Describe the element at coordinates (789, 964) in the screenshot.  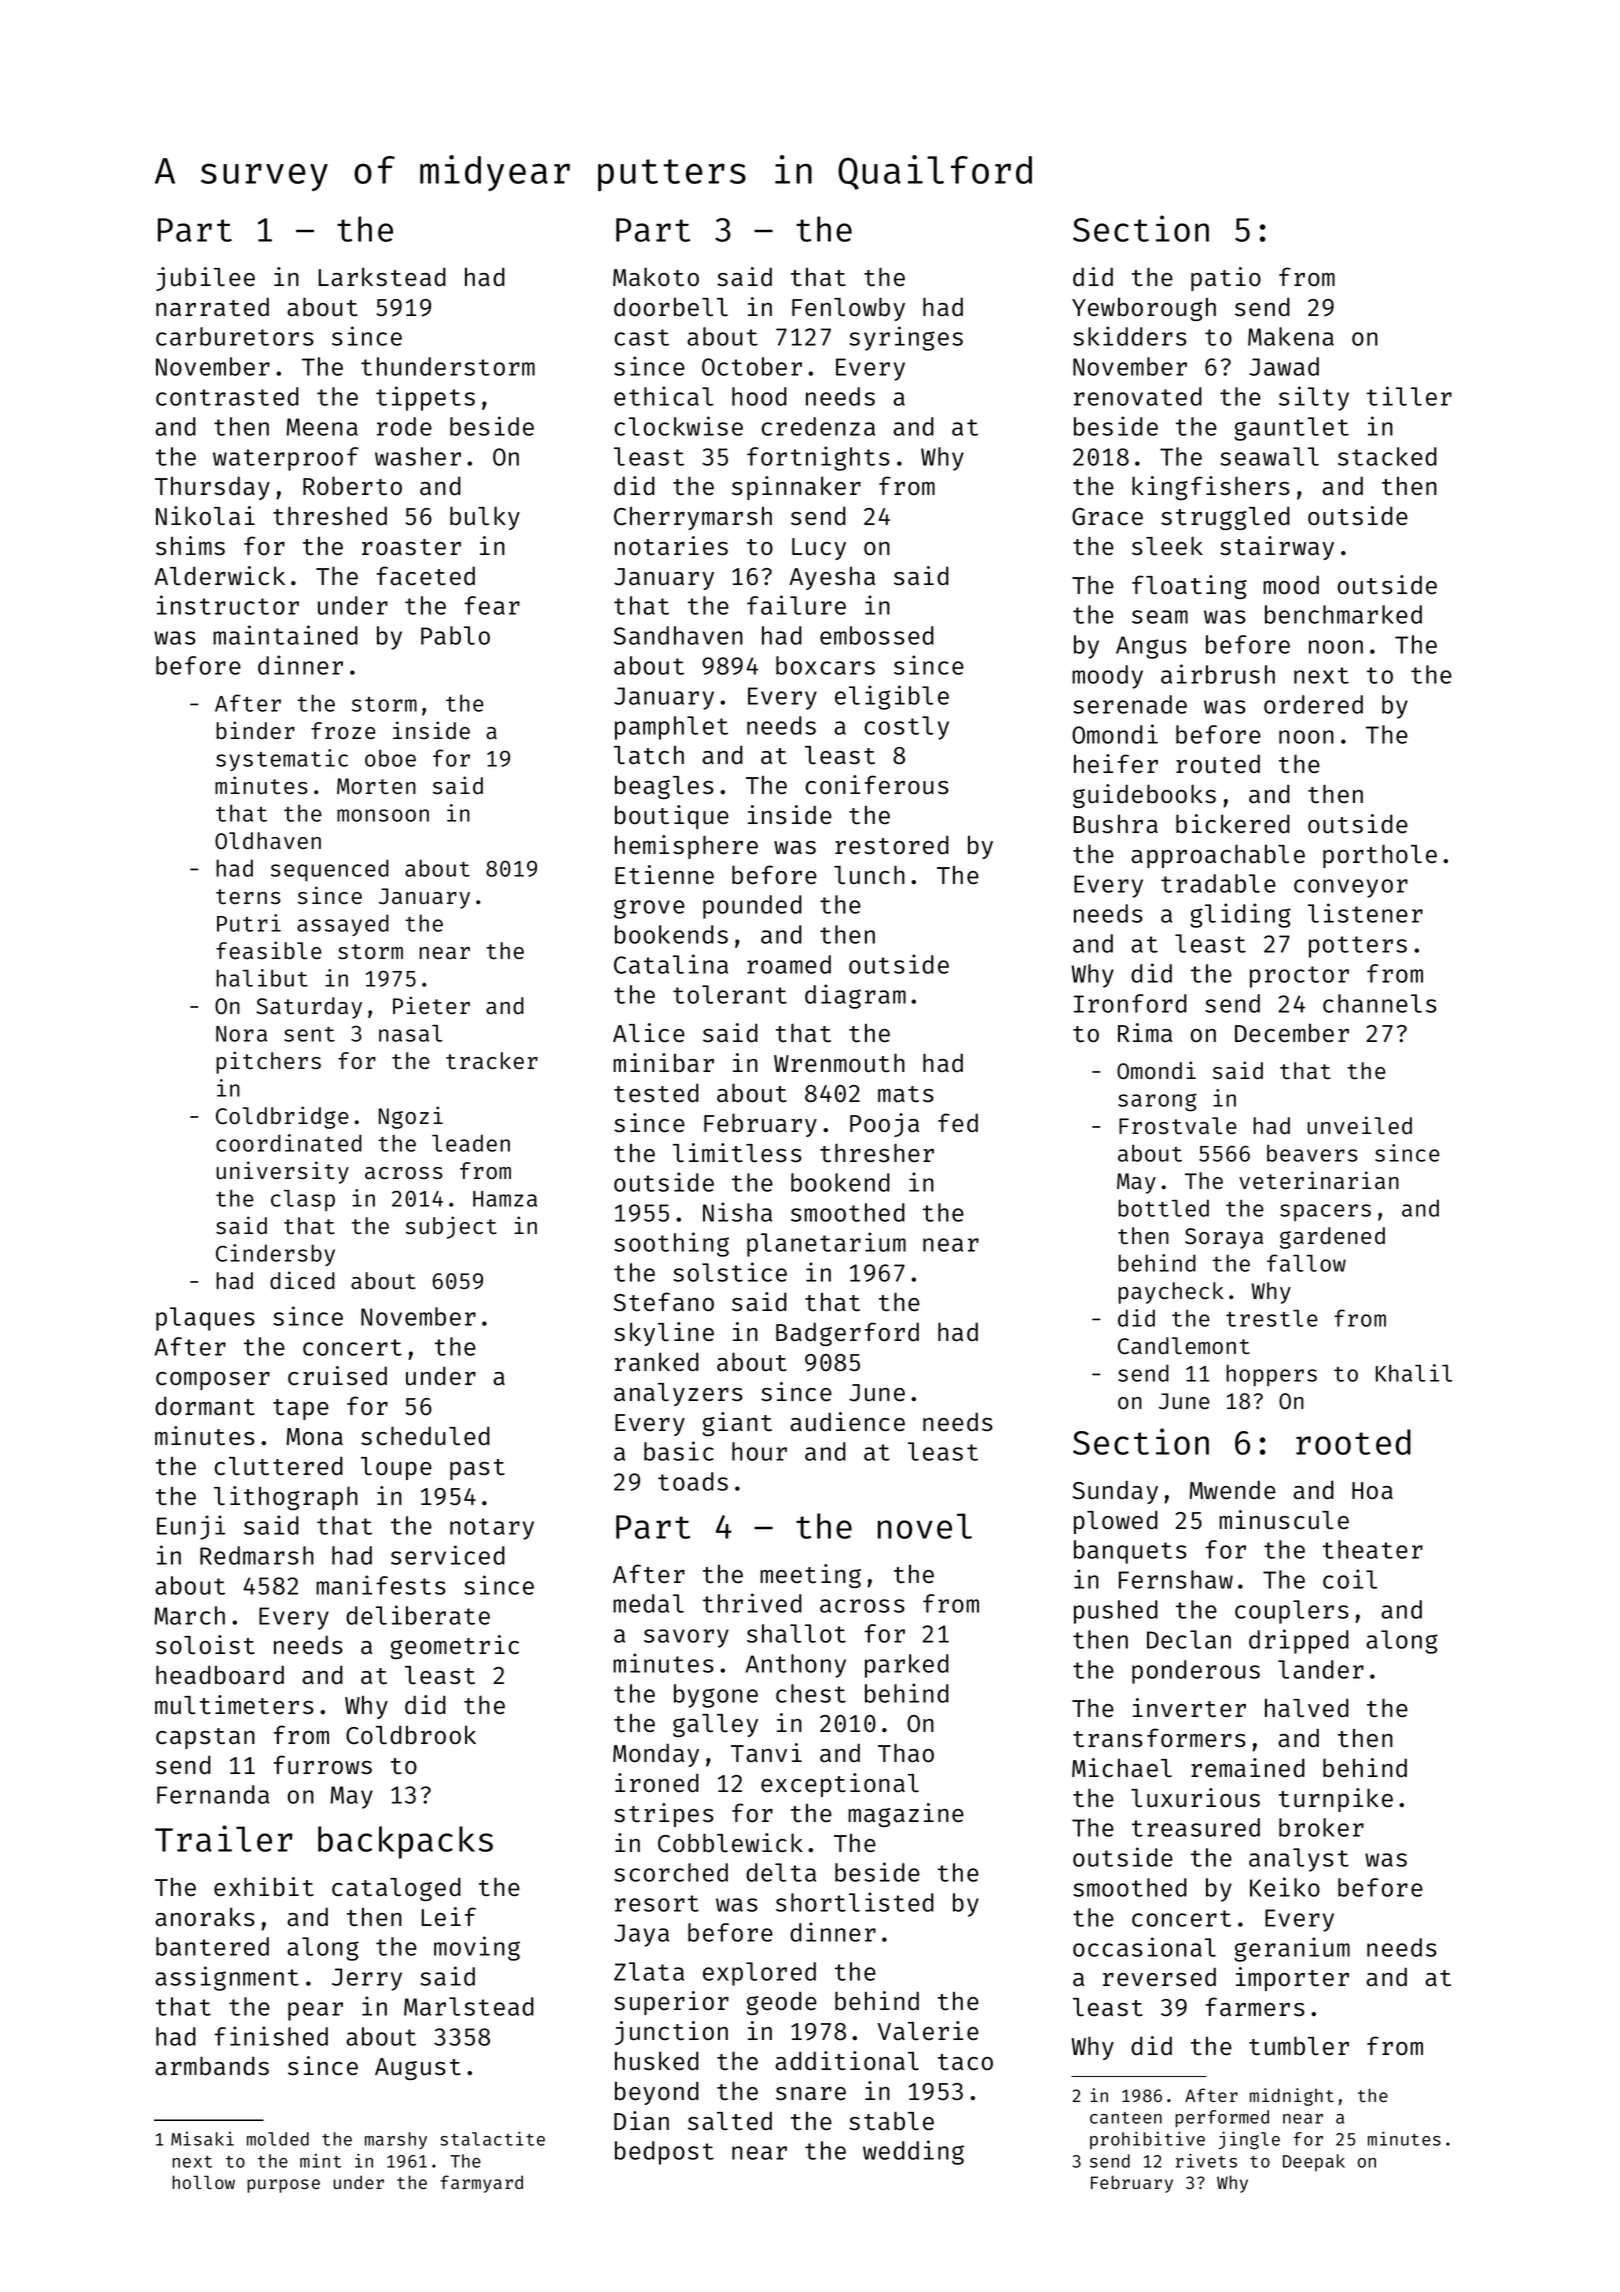
I see `roamed` at that location.
